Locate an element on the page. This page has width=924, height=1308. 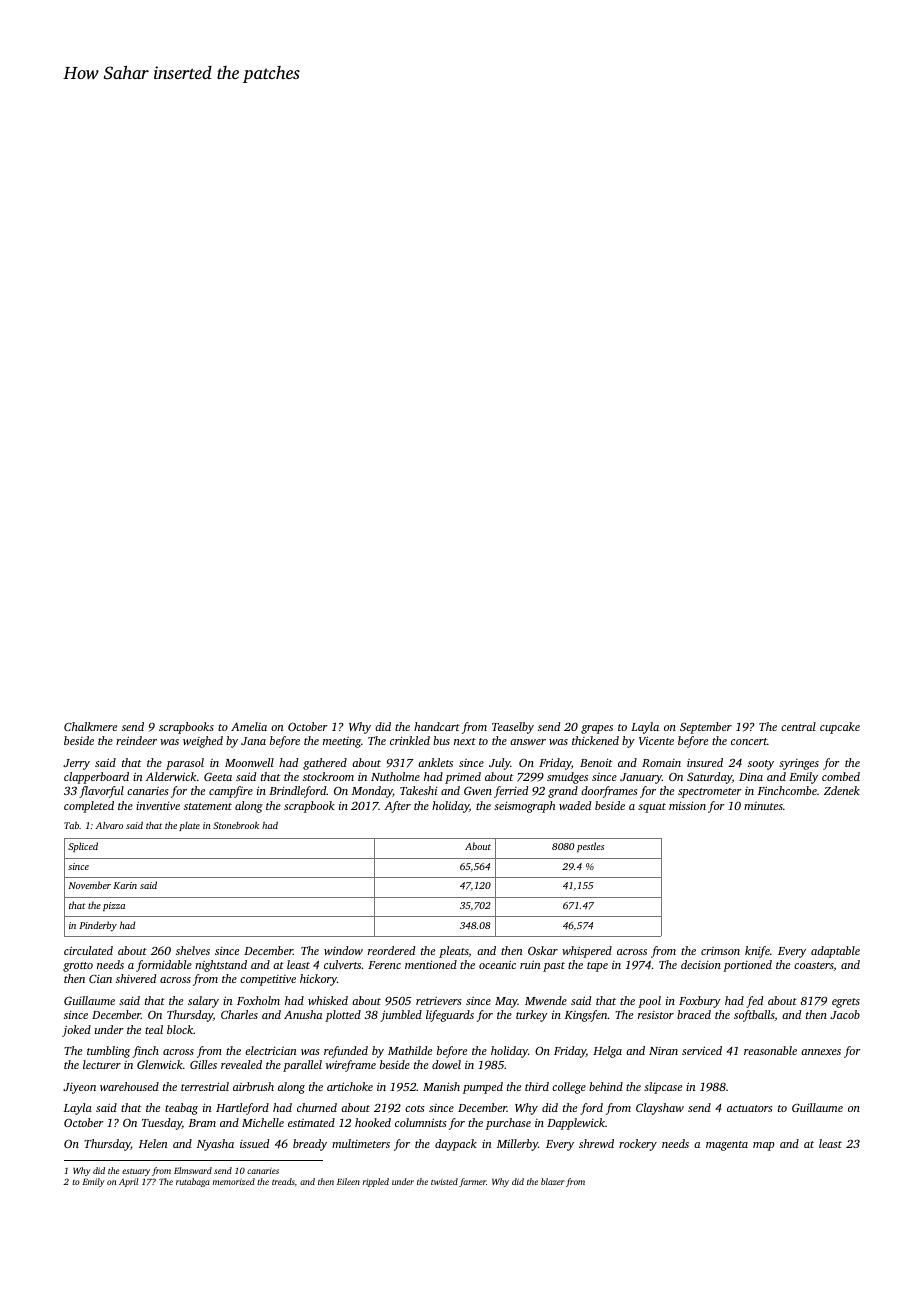
weighed is located at coordinates (203, 742).
